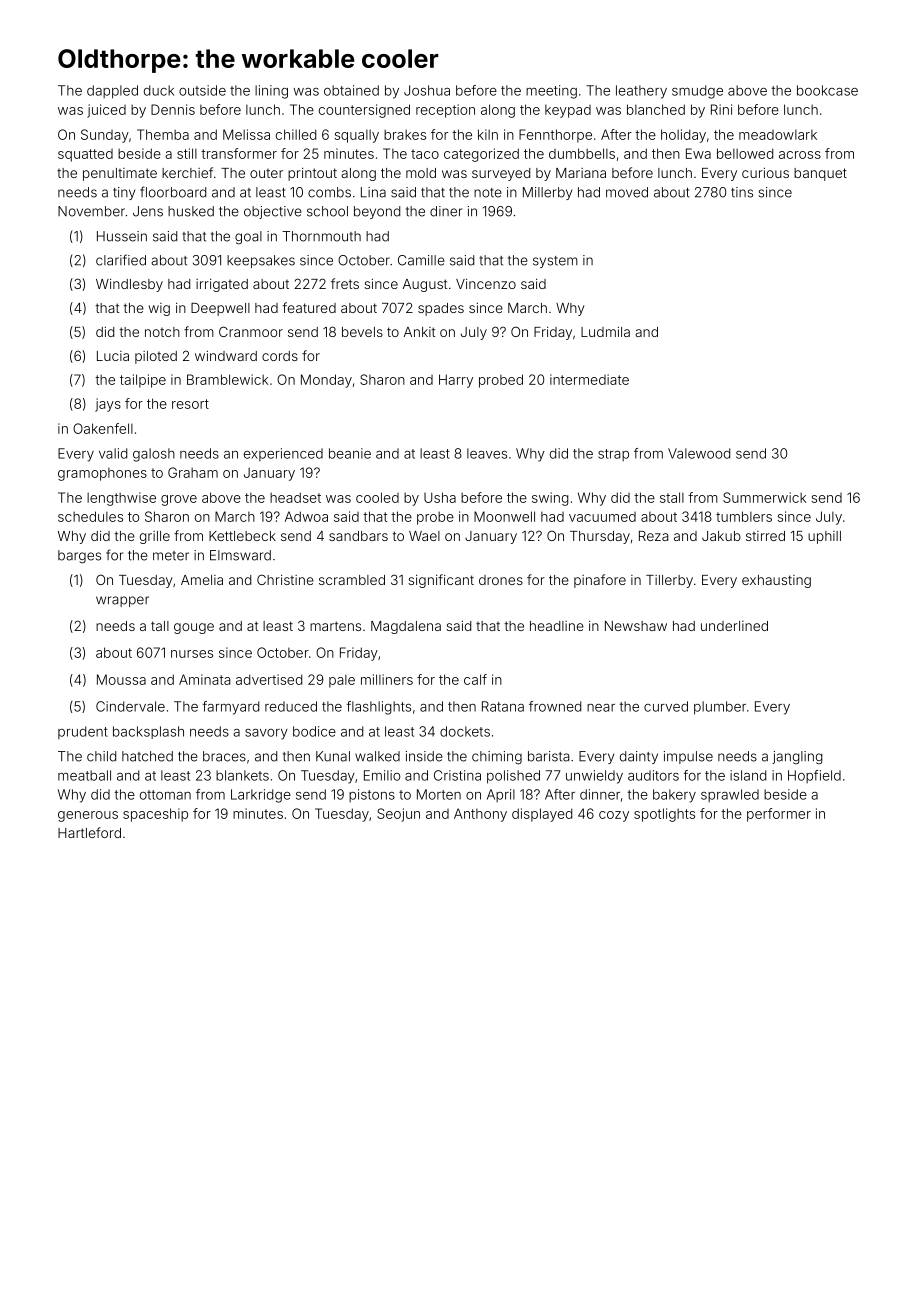 The image size is (924, 1308). Describe the element at coordinates (446, 211) in the screenshot. I see `diner` at that location.
